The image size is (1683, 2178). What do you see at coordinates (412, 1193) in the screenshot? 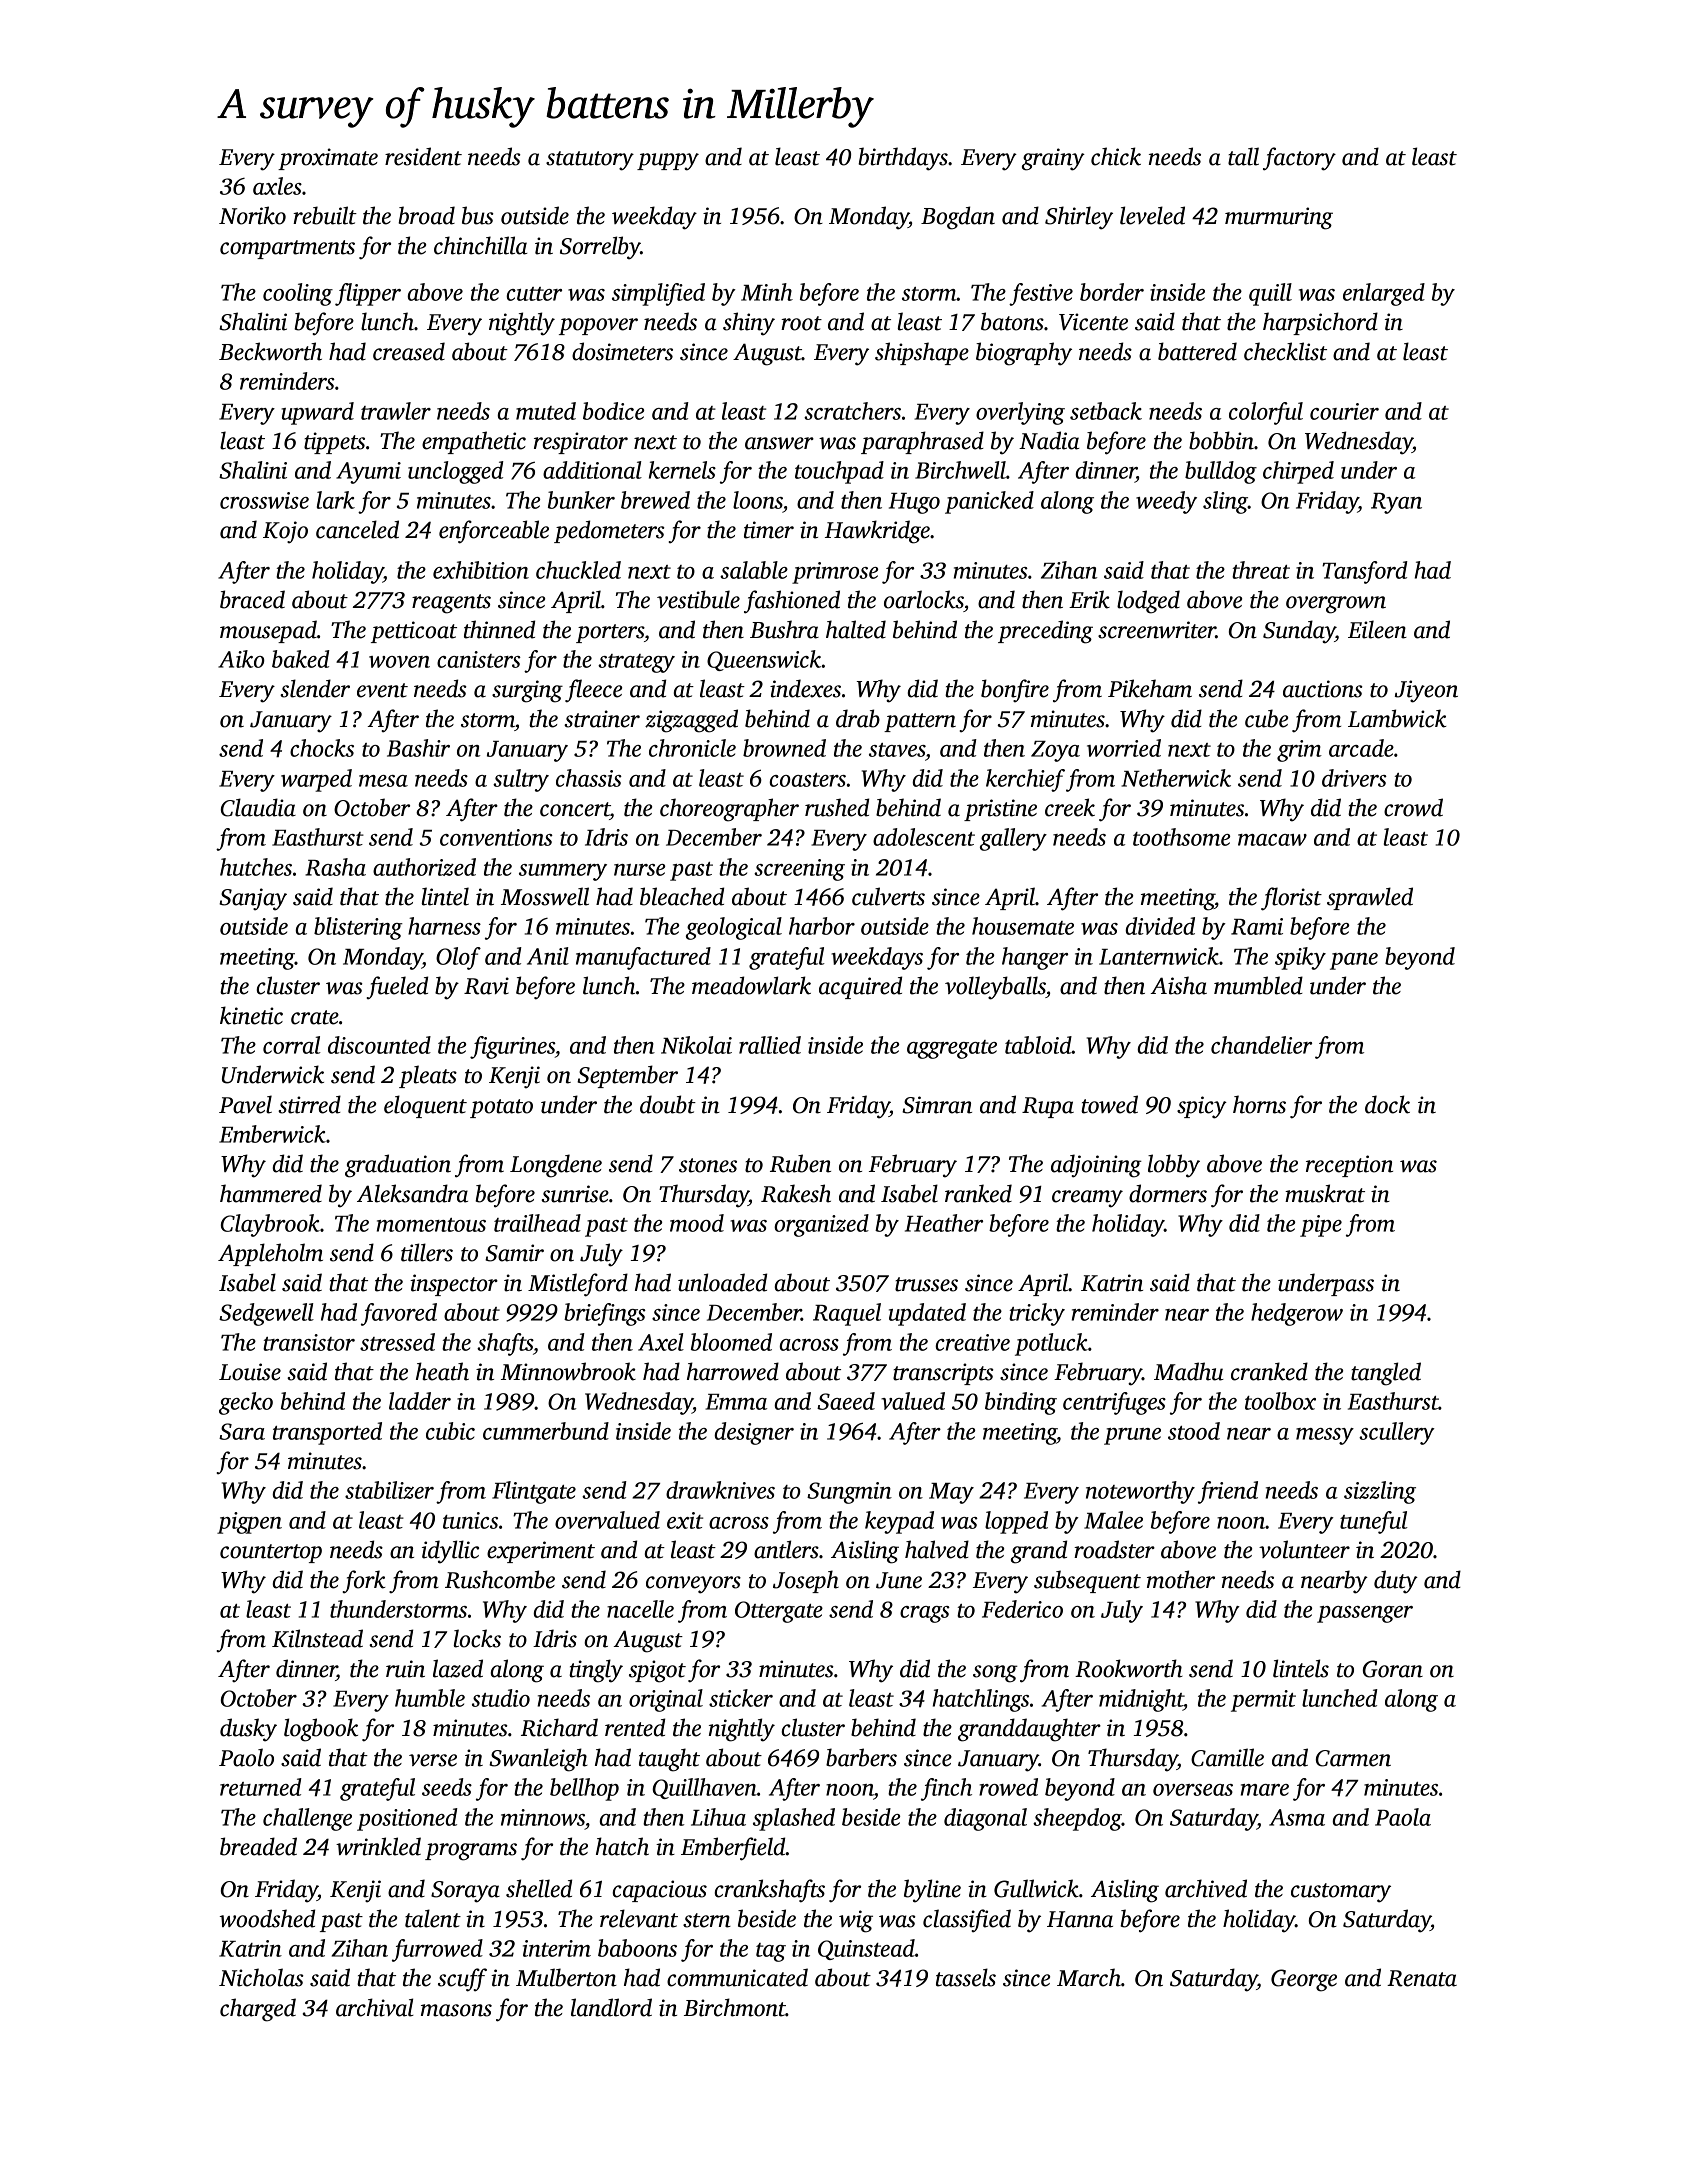
I see `Aleksandra` at bounding box center [412, 1193].
